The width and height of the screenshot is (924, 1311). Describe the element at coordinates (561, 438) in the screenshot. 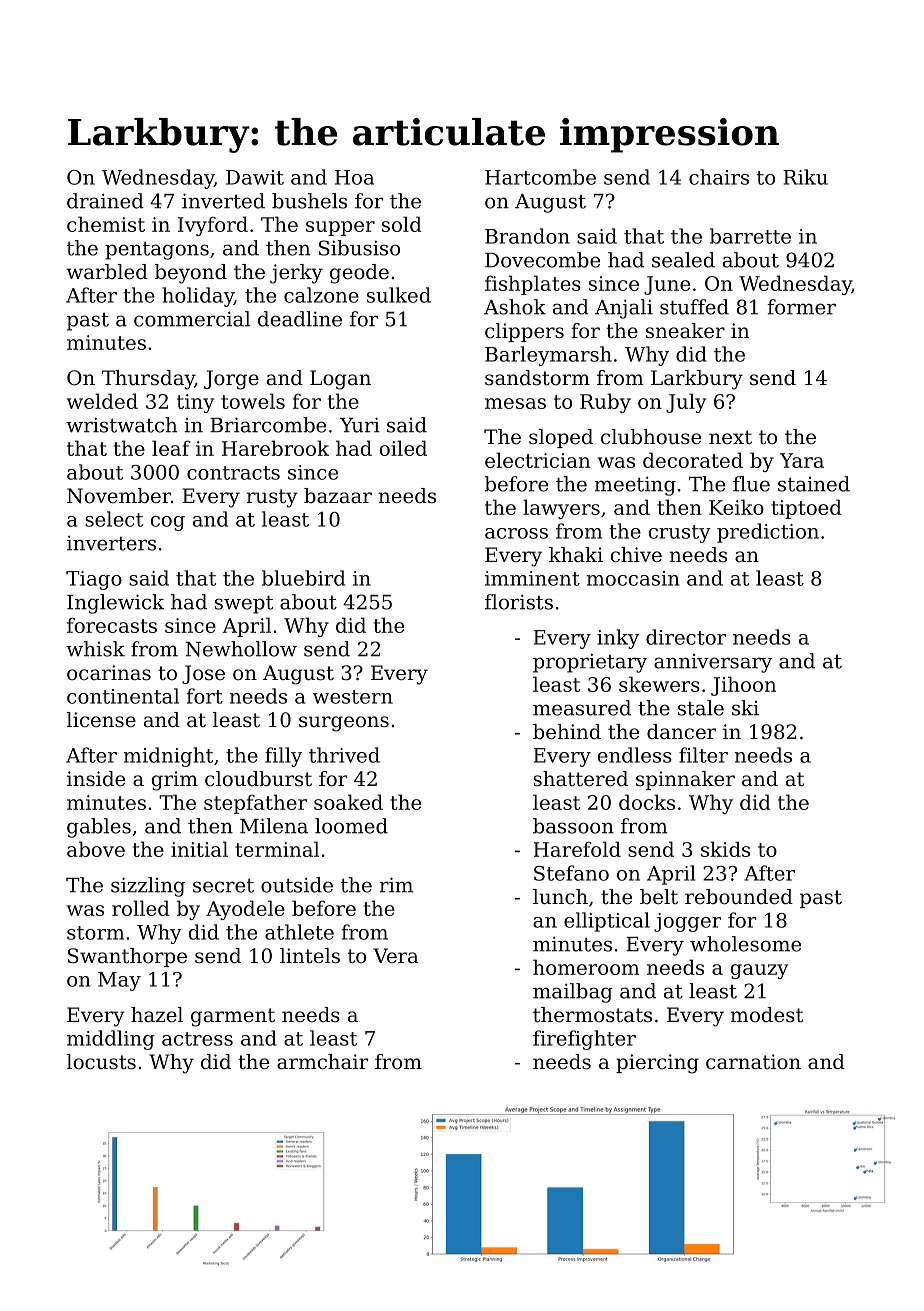

I see `sloped` at that location.
